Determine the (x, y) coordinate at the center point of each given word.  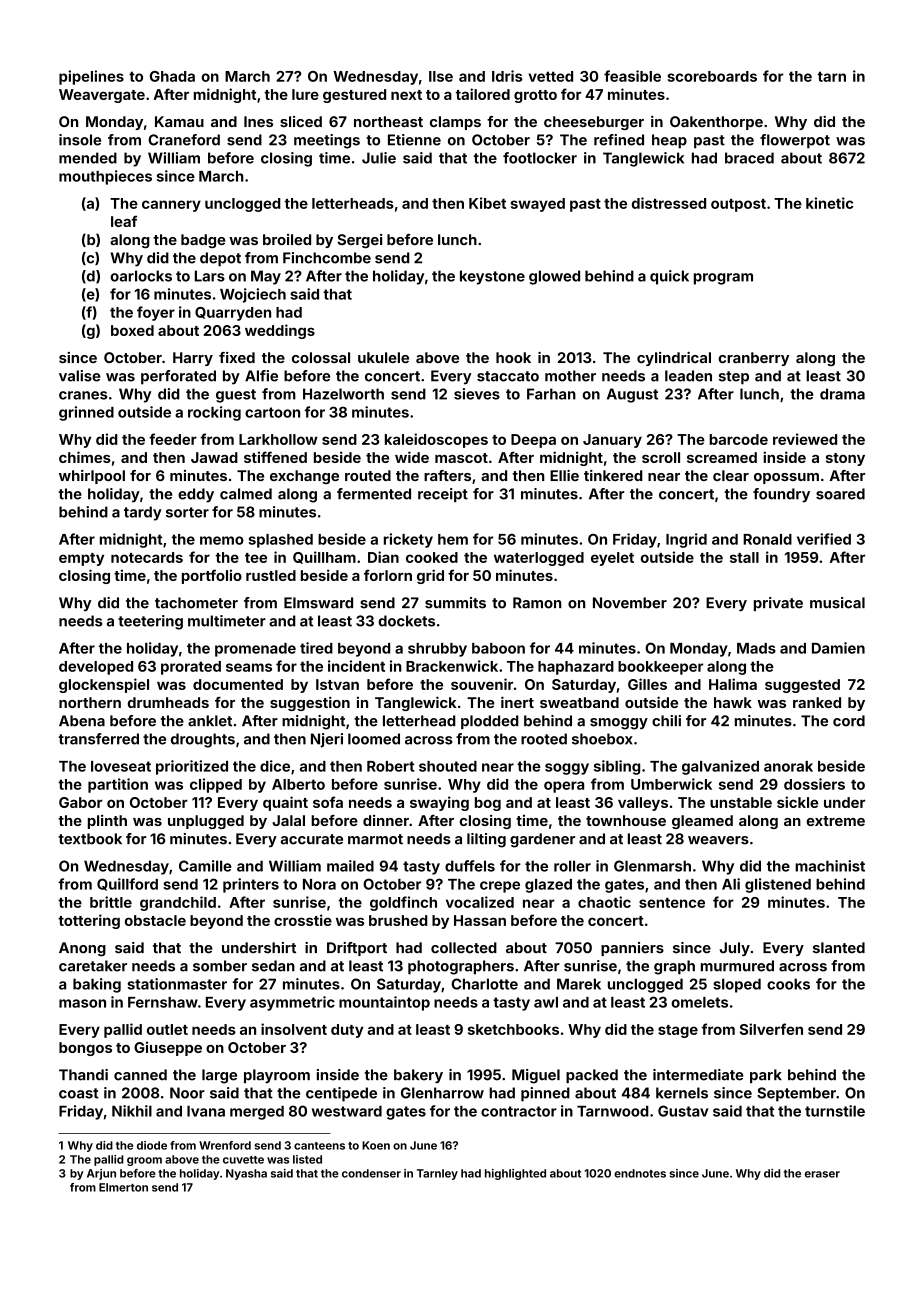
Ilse (441, 76)
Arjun (101, 1174)
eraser (822, 1174)
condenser (371, 1173)
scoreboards (712, 76)
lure (305, 94)
